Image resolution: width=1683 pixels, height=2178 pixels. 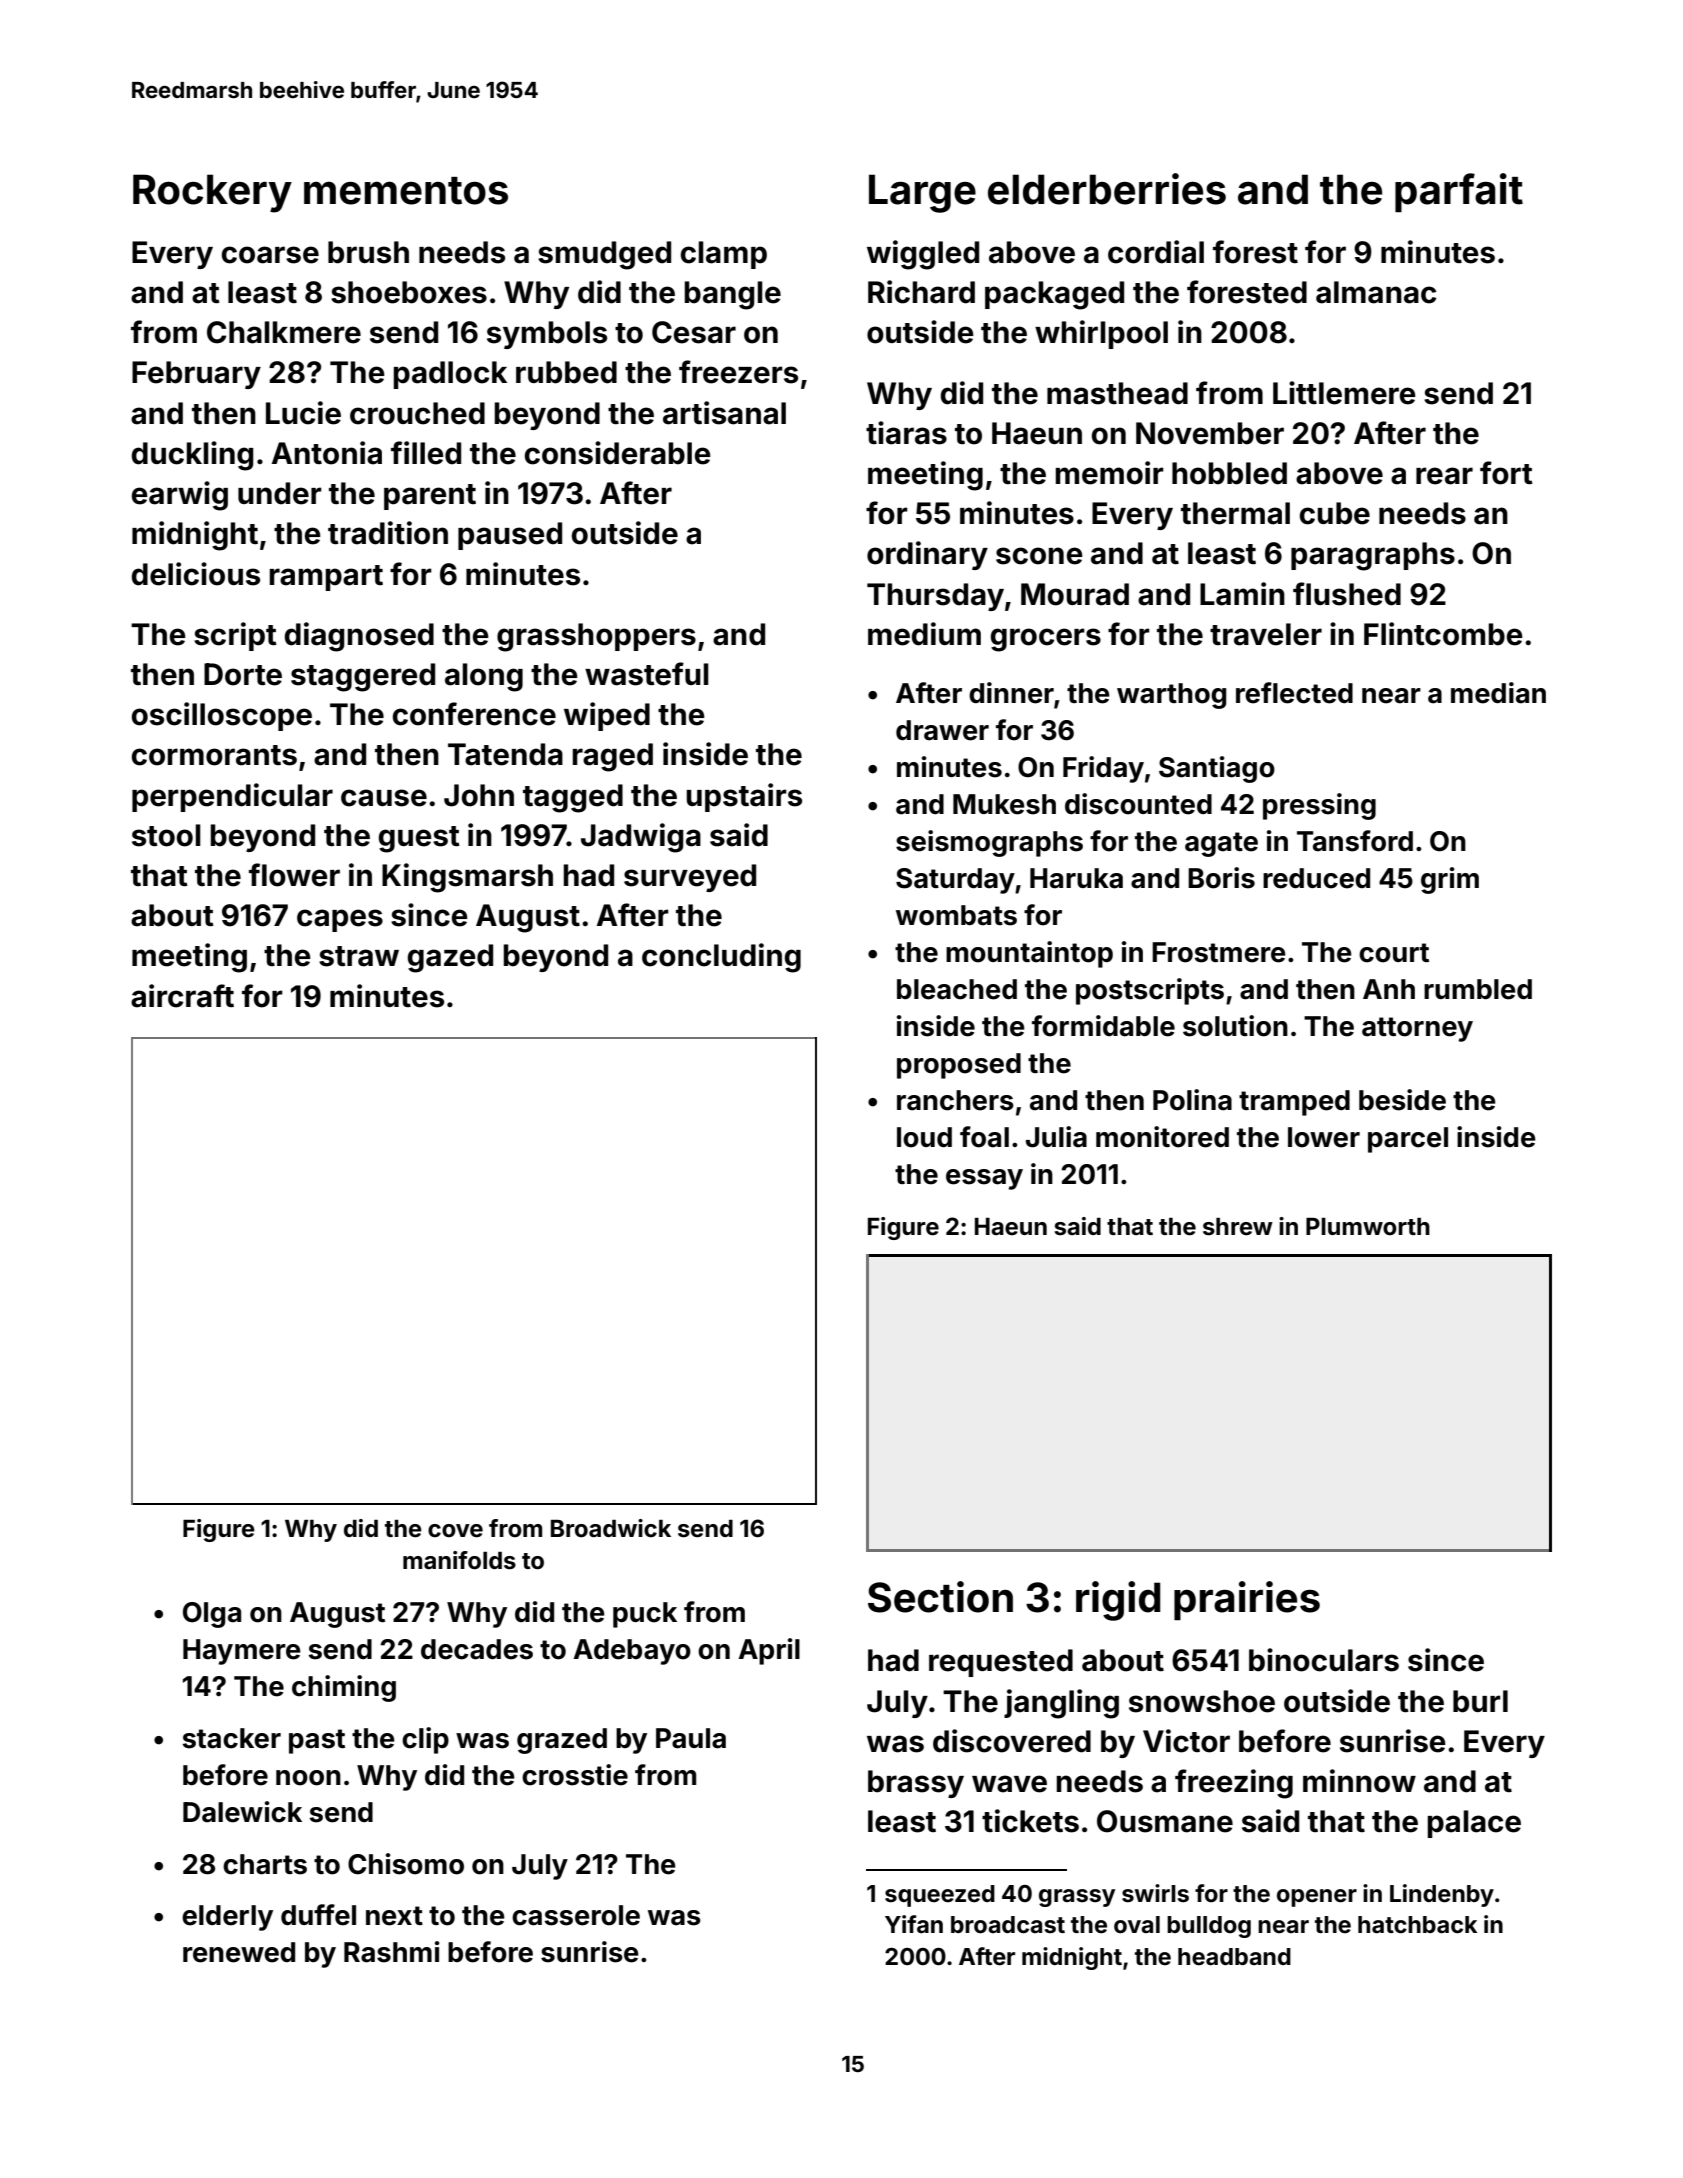 I want to click on symbols, so click(x=547, y=335).
